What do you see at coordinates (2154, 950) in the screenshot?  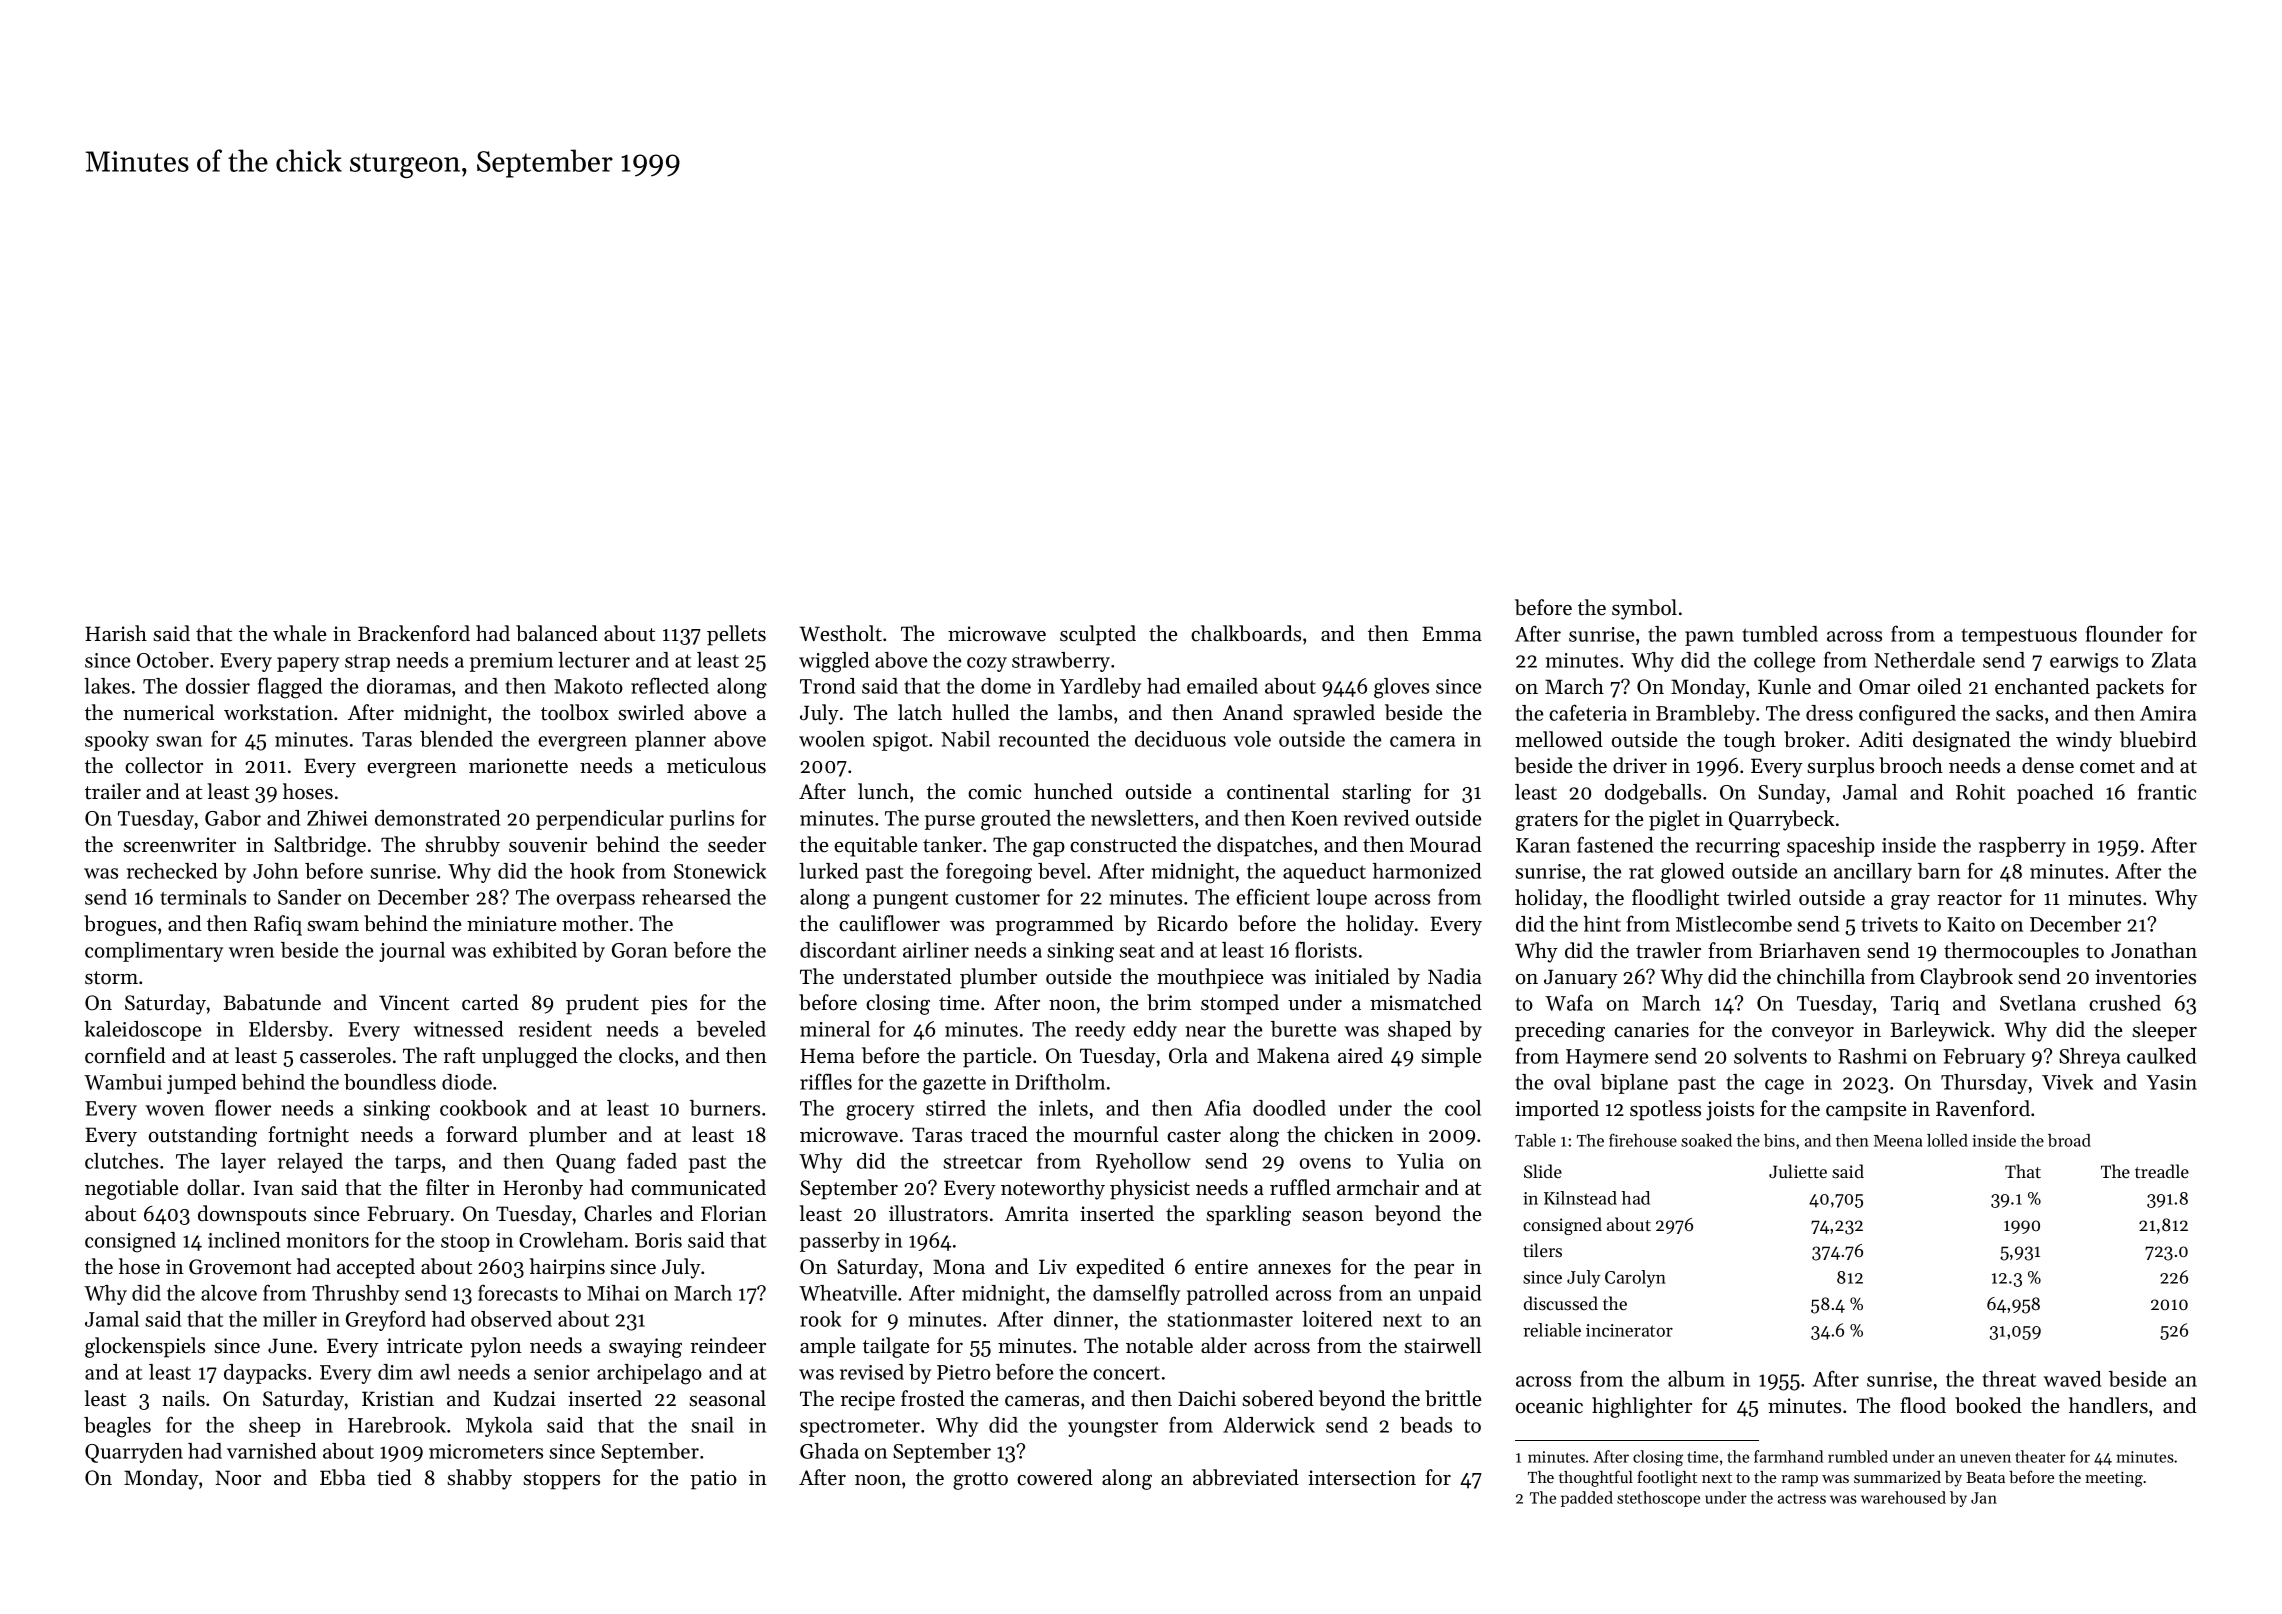 I see `Jonathan` at bounding box center [2154, 950].
